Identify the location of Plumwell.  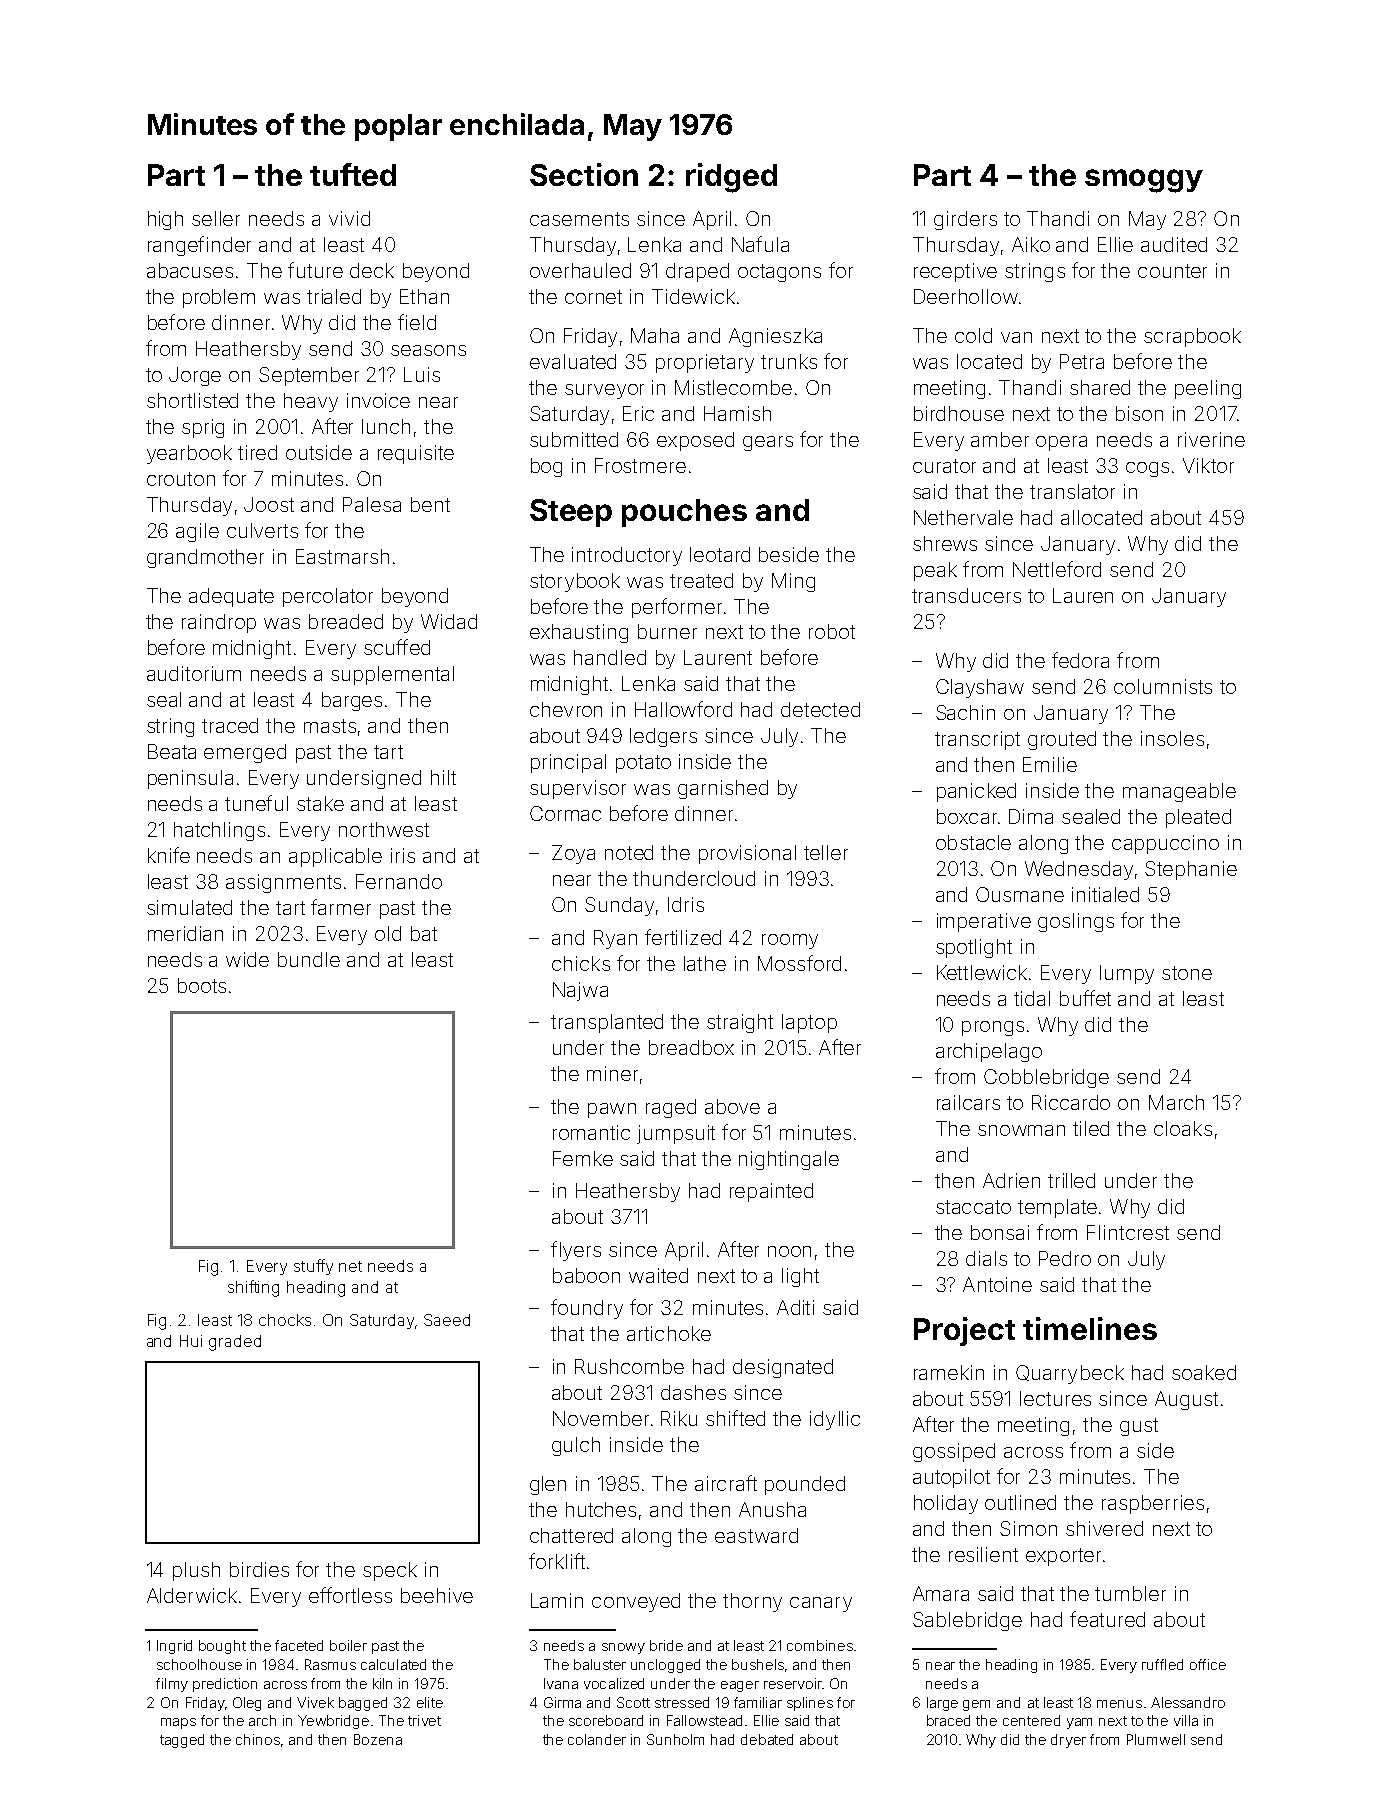
(1156, 1739).
